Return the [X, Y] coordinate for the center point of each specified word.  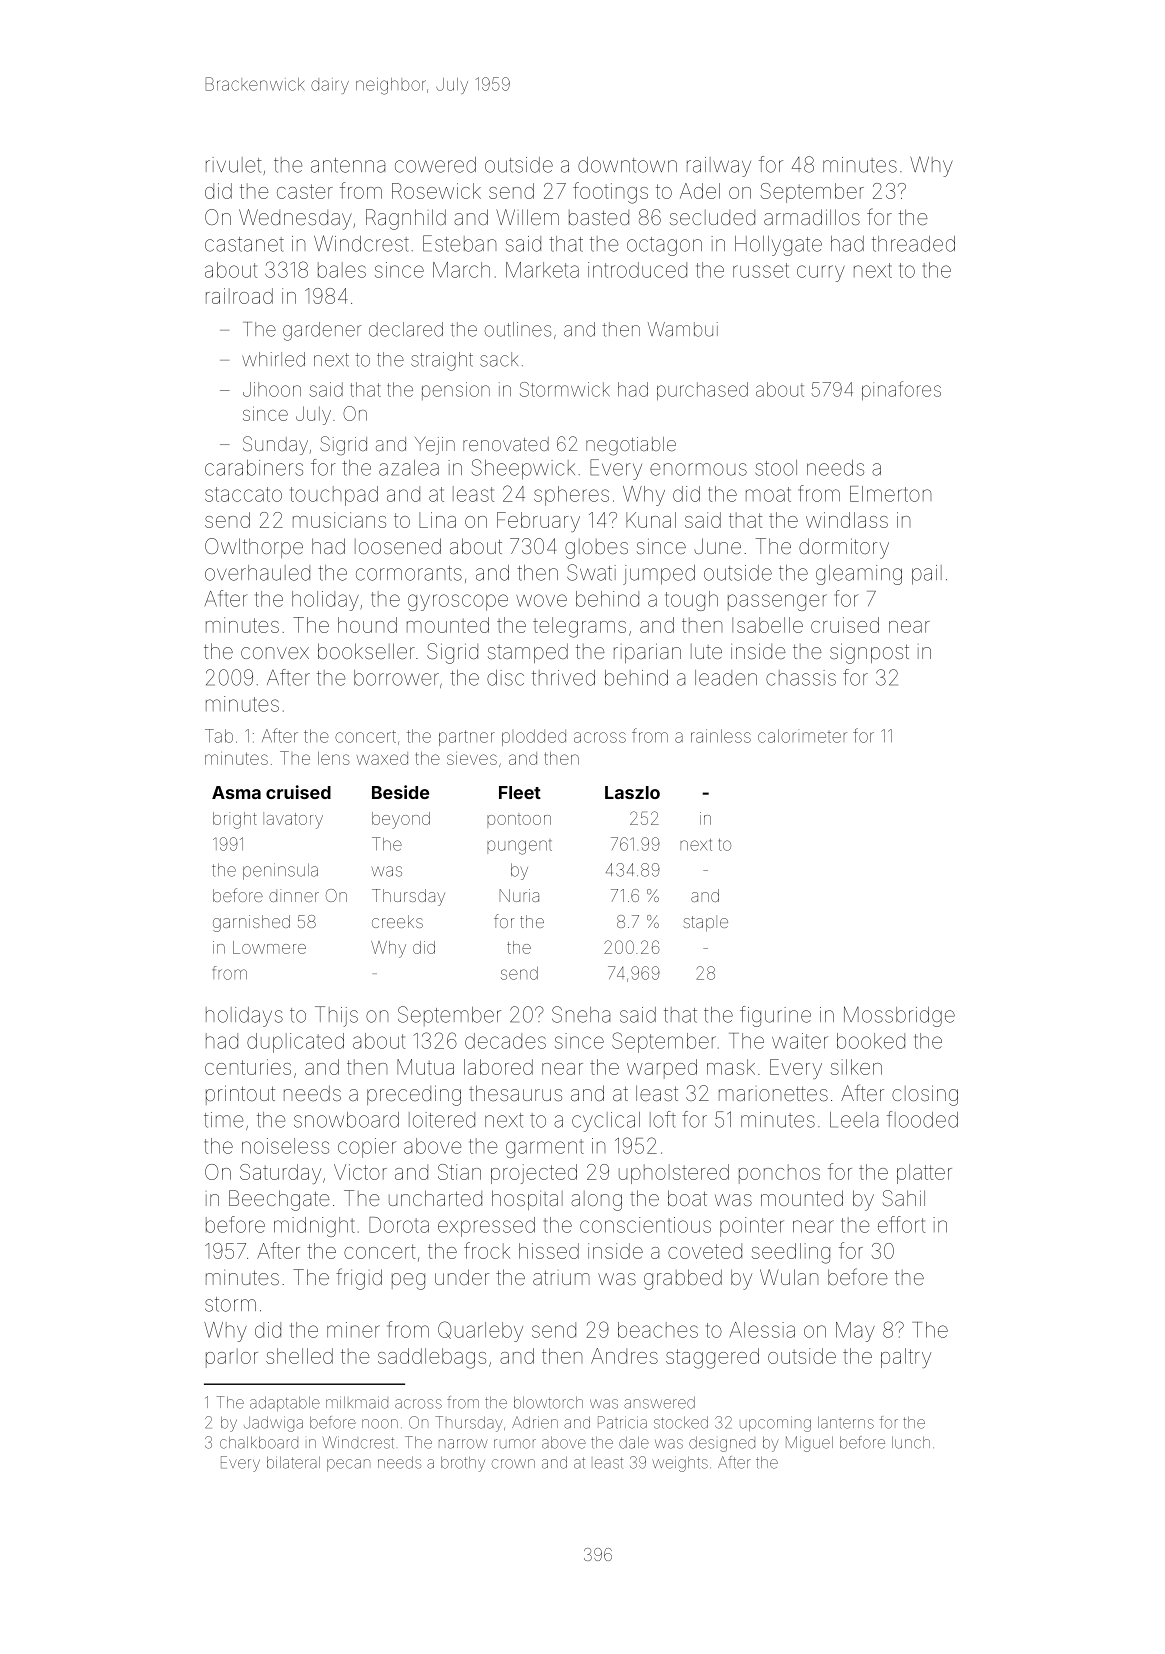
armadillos [812, 217]
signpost [869, 653]
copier [367, 1148]
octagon [664, 246]
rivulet [233, 165]
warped [662, 1069]
